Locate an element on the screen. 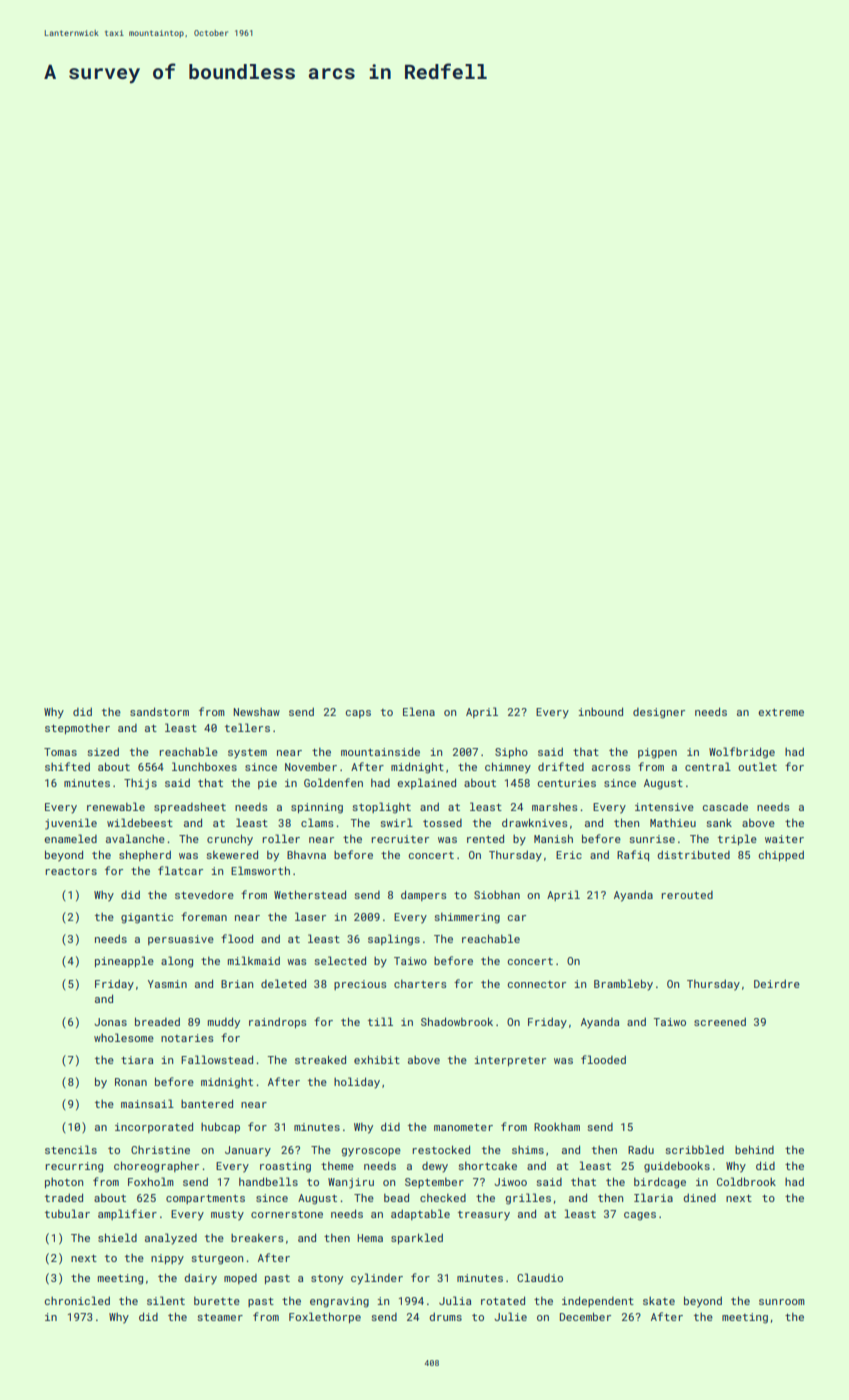 Image resolution: width=849 pixels, height=1400 pixels. inbound is located at coordinates (601, 711).
